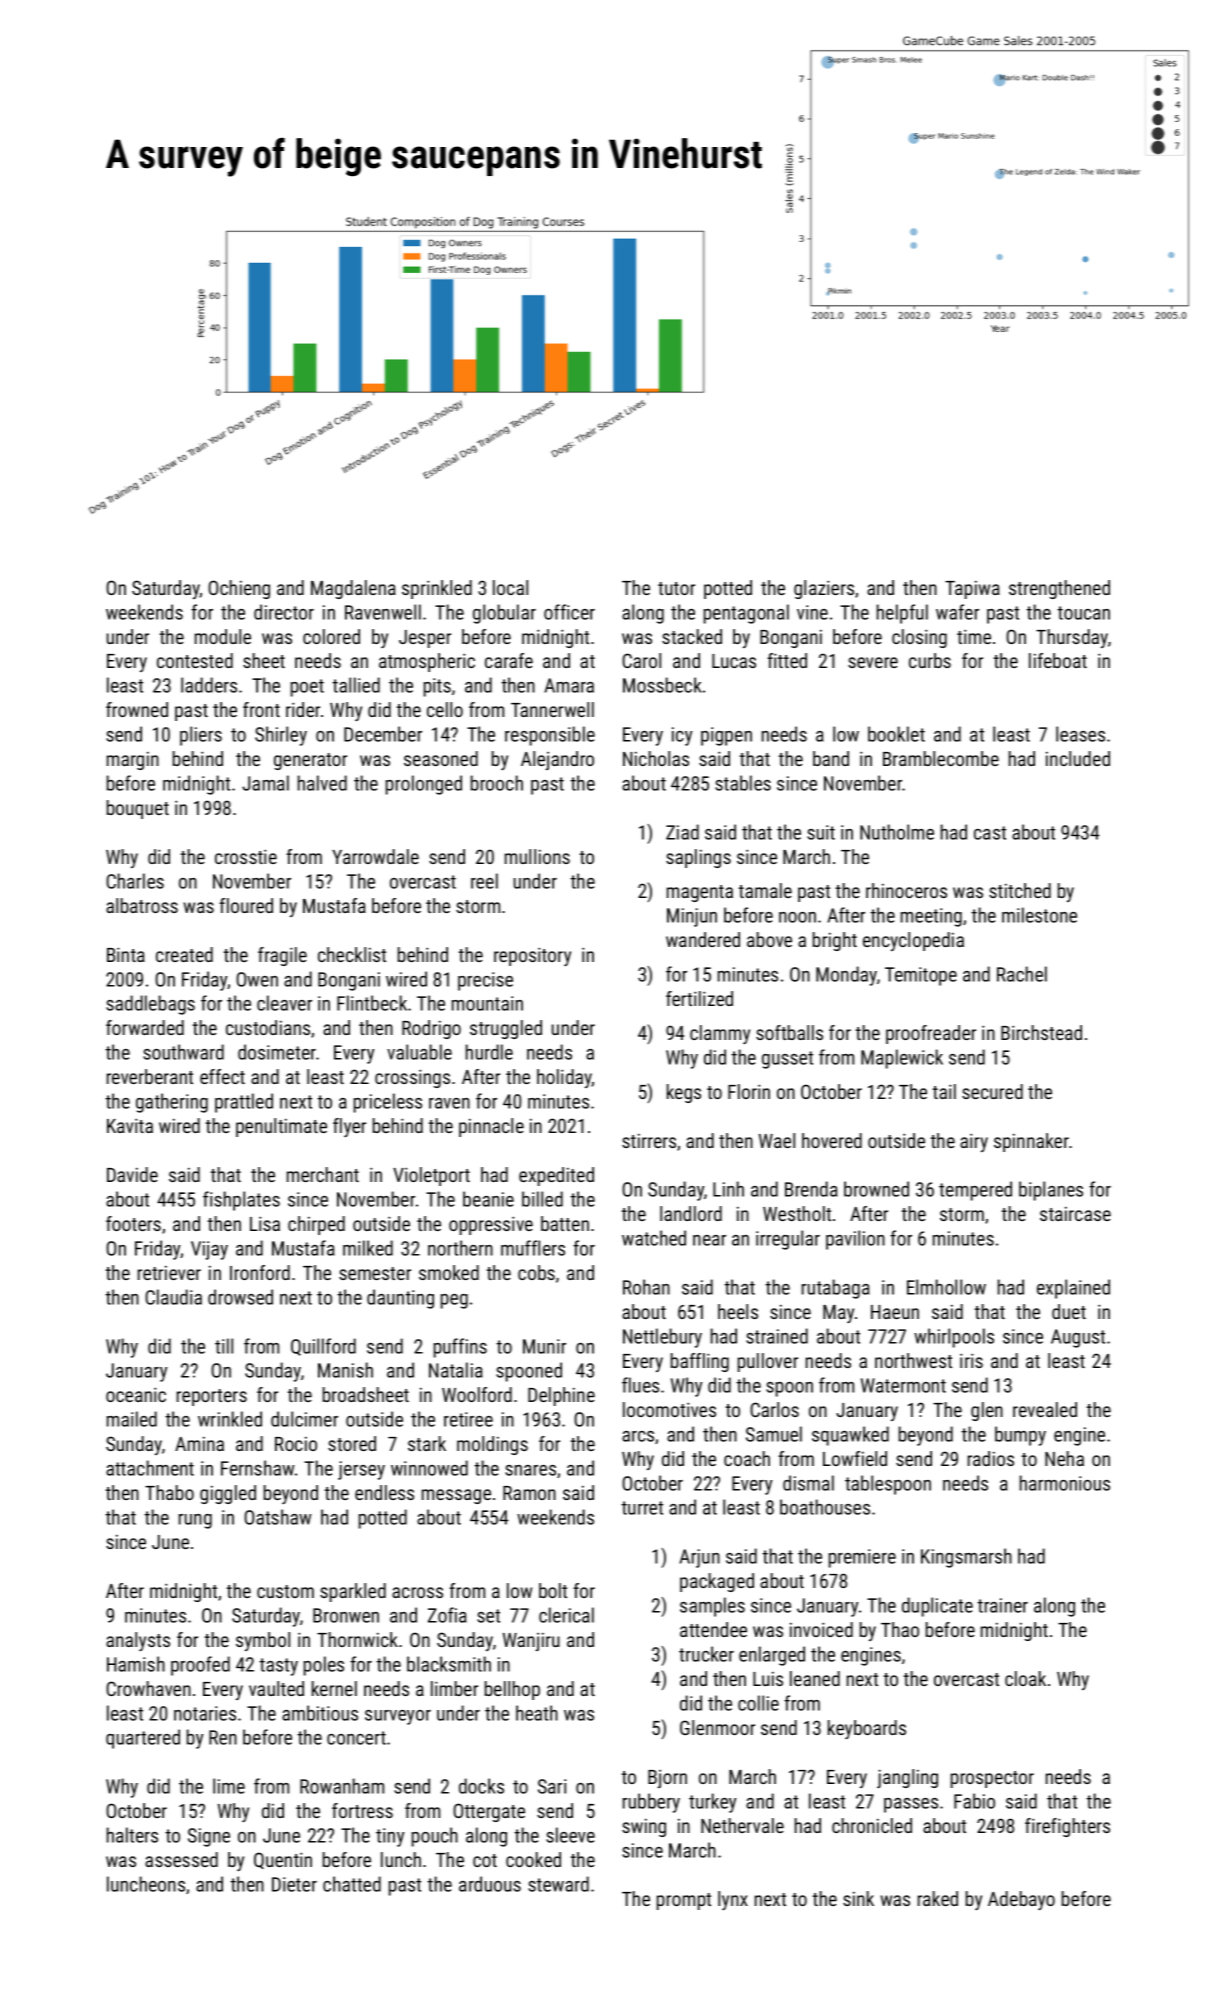 This screenshot has height=2005, width=1217. What do you see at coordinates (509, 660) in the screenshot?
I see `carafe` at bounding box center [509, 660].
